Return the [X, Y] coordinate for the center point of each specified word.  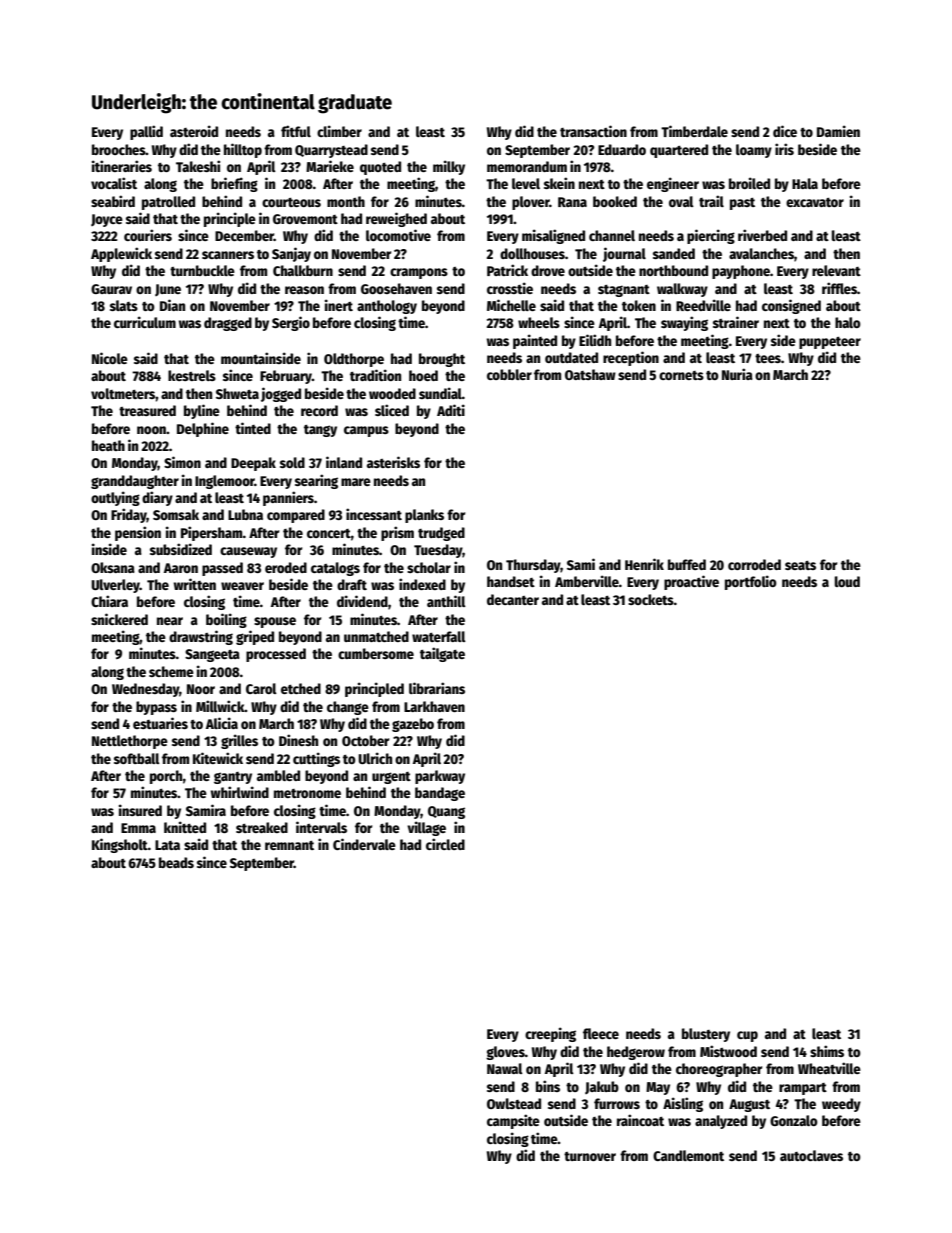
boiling [226, 620]
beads [176, 862]
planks [424, 516]
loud [847, 581]
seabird [113, 201]
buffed [687, 564]
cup [747, 1036]
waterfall [439, 636]
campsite [513, 1121]
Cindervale [364, 844]
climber [339, 131]
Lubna [245, 514]
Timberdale [694, 131]
